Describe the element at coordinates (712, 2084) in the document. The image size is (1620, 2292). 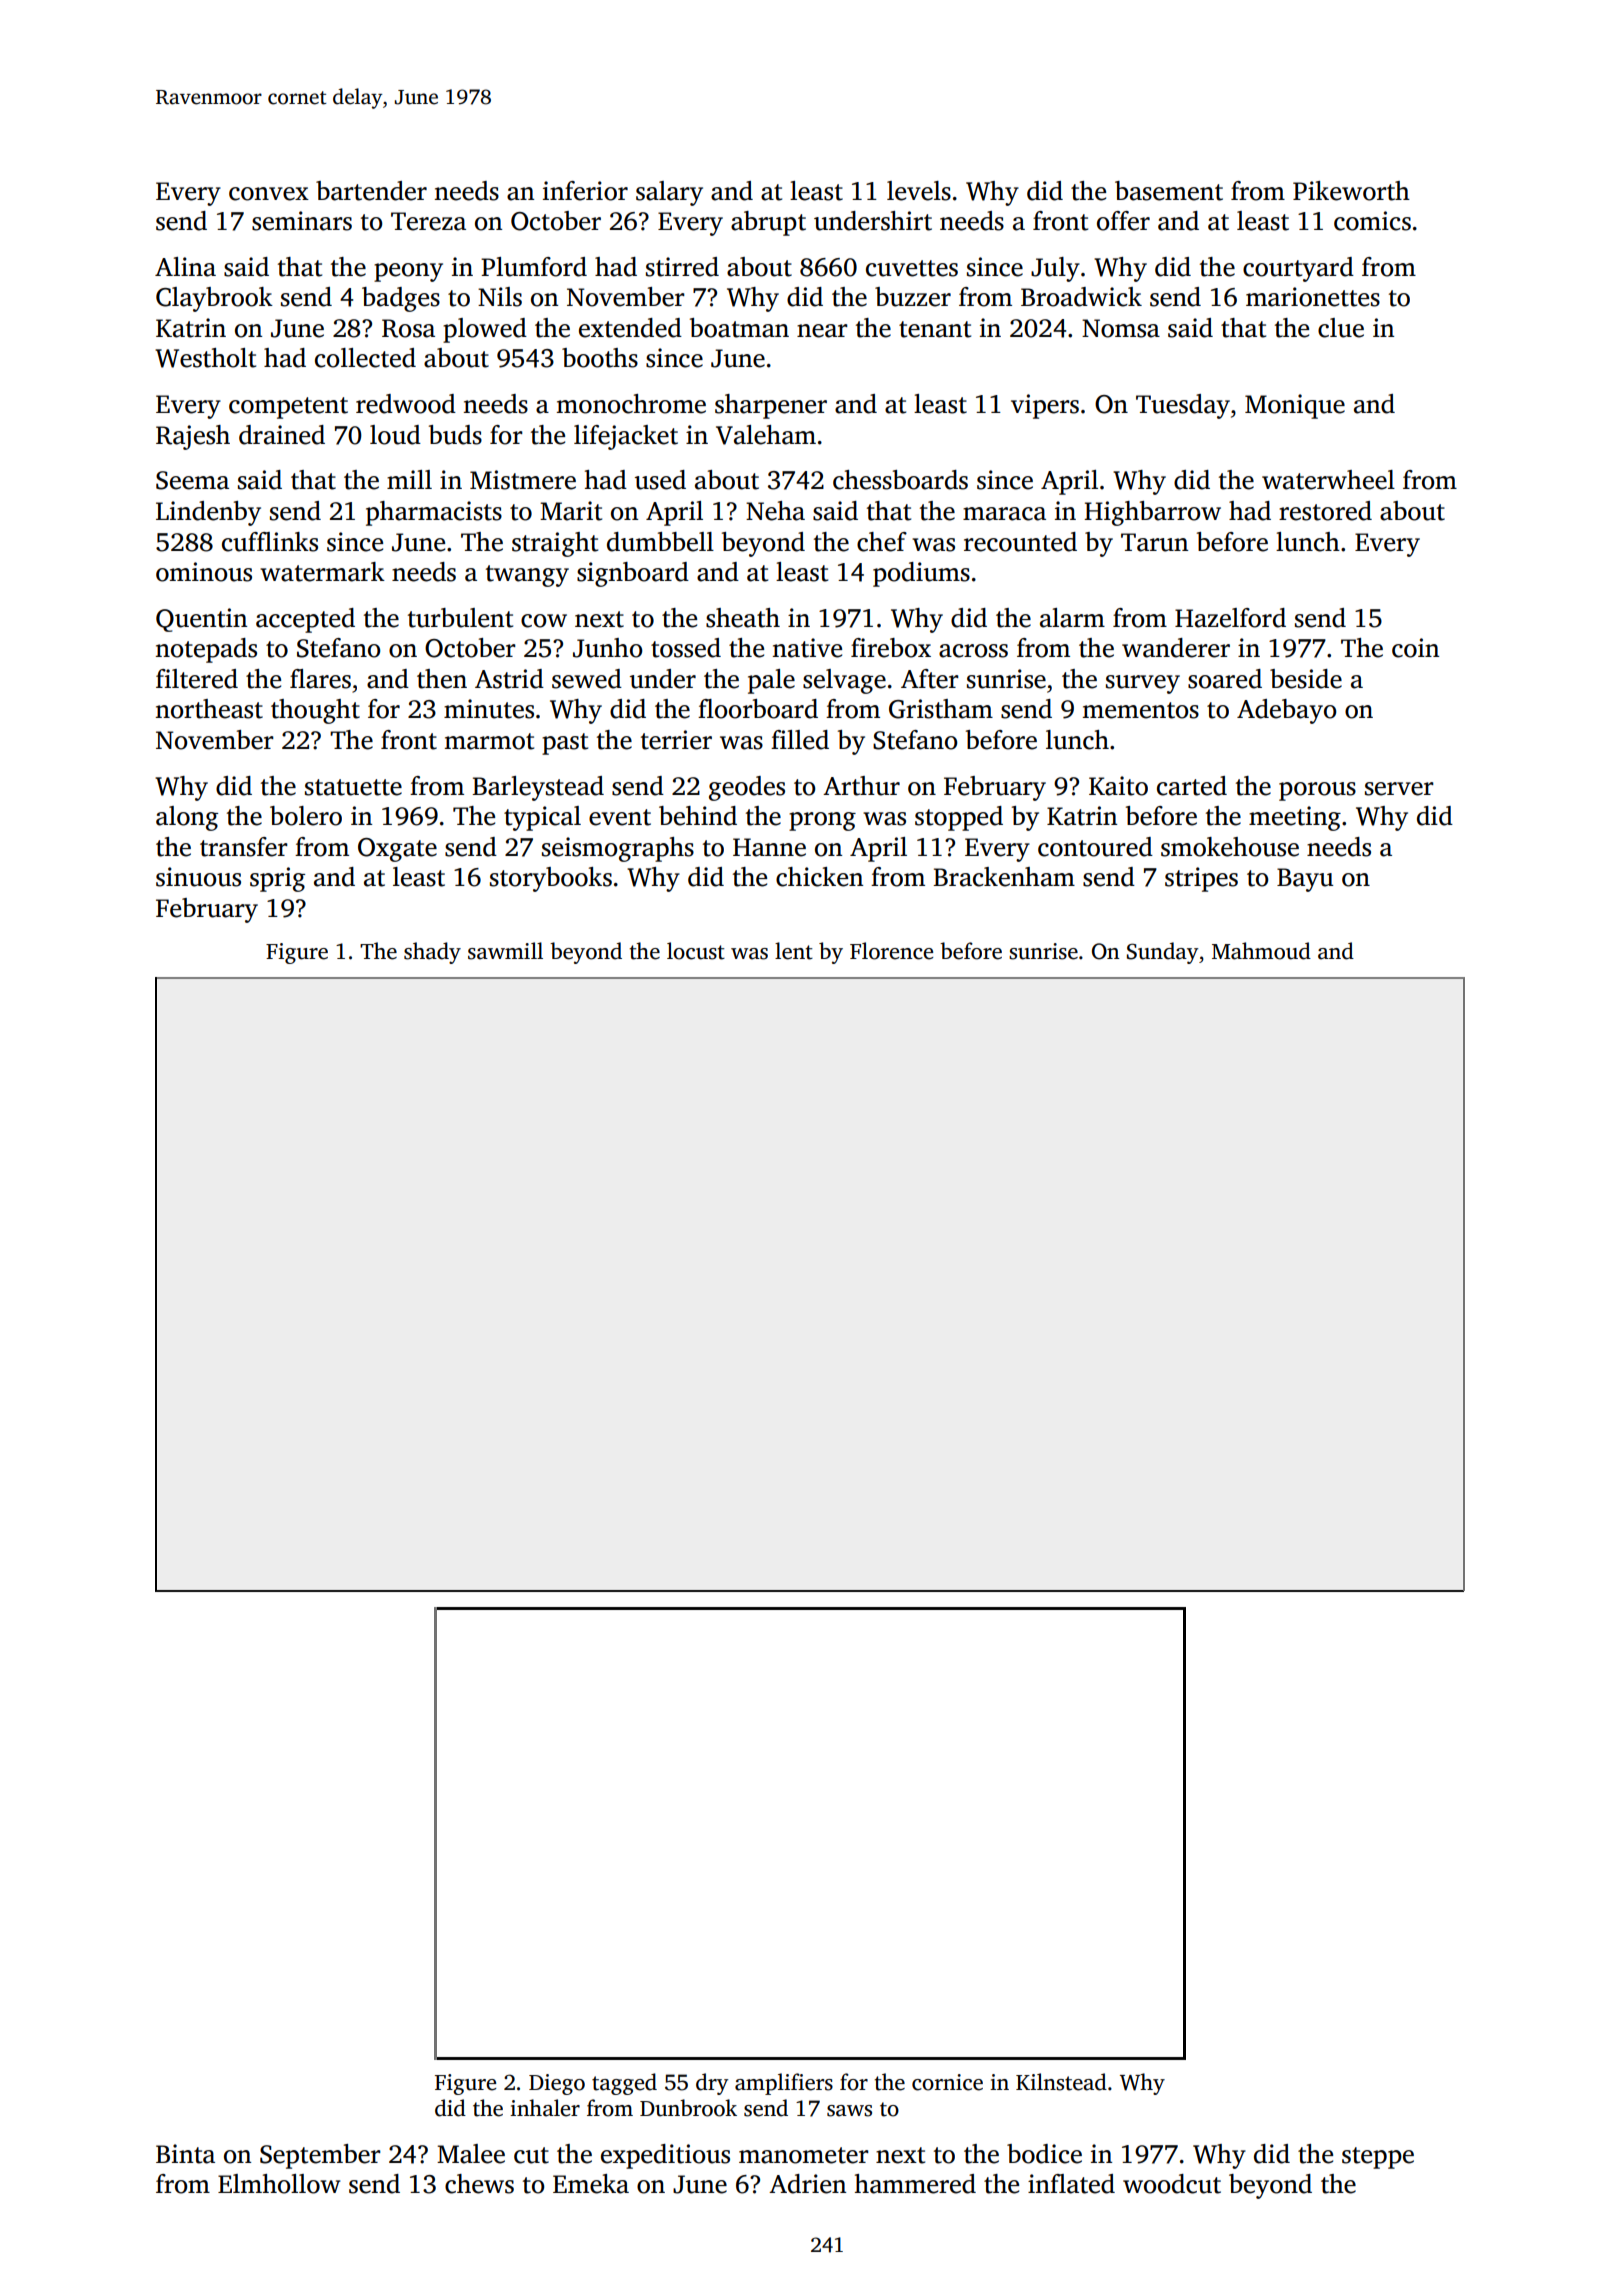
I see `dry` at that location.
